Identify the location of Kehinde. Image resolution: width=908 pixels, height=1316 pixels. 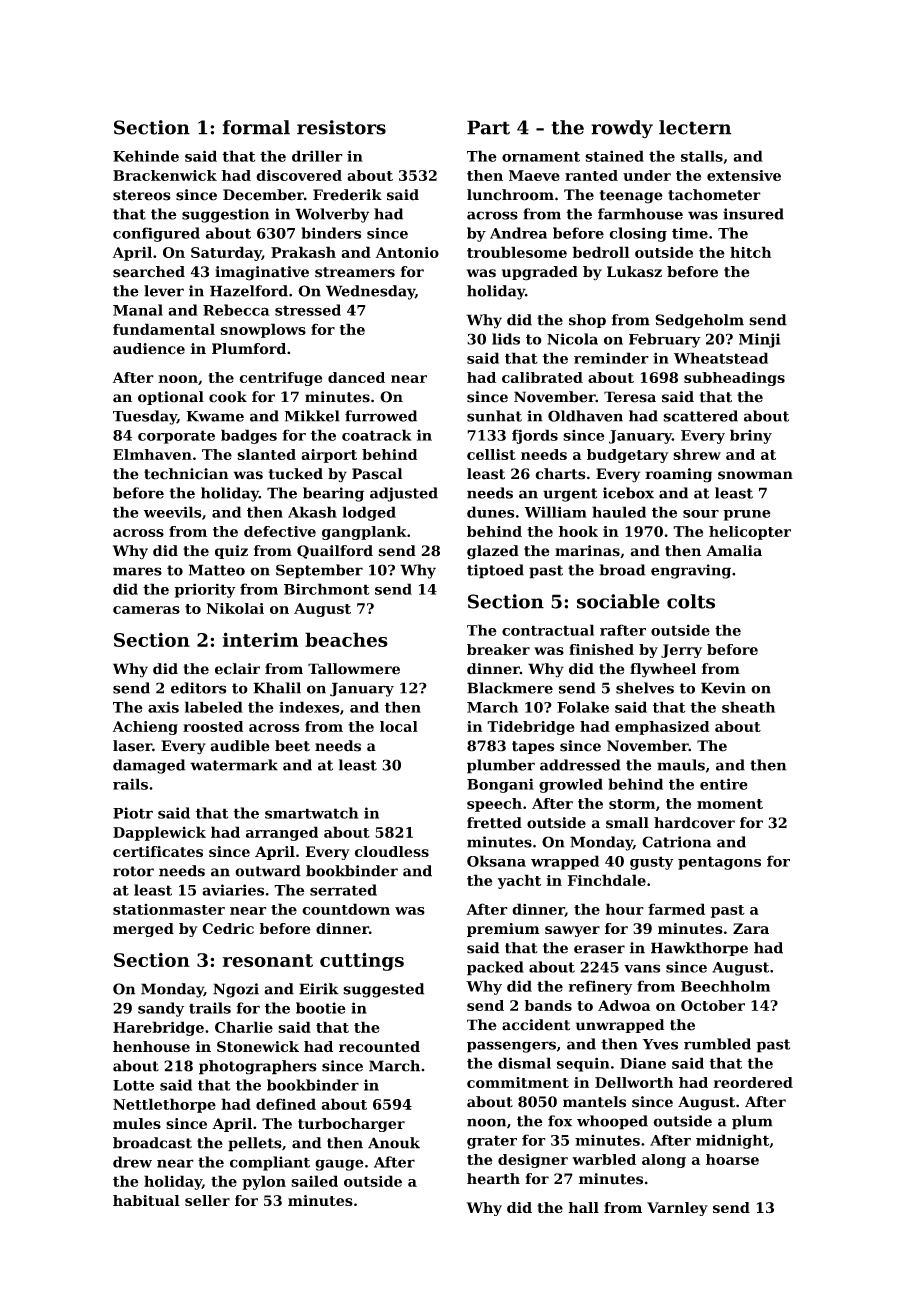
(146, 156).
